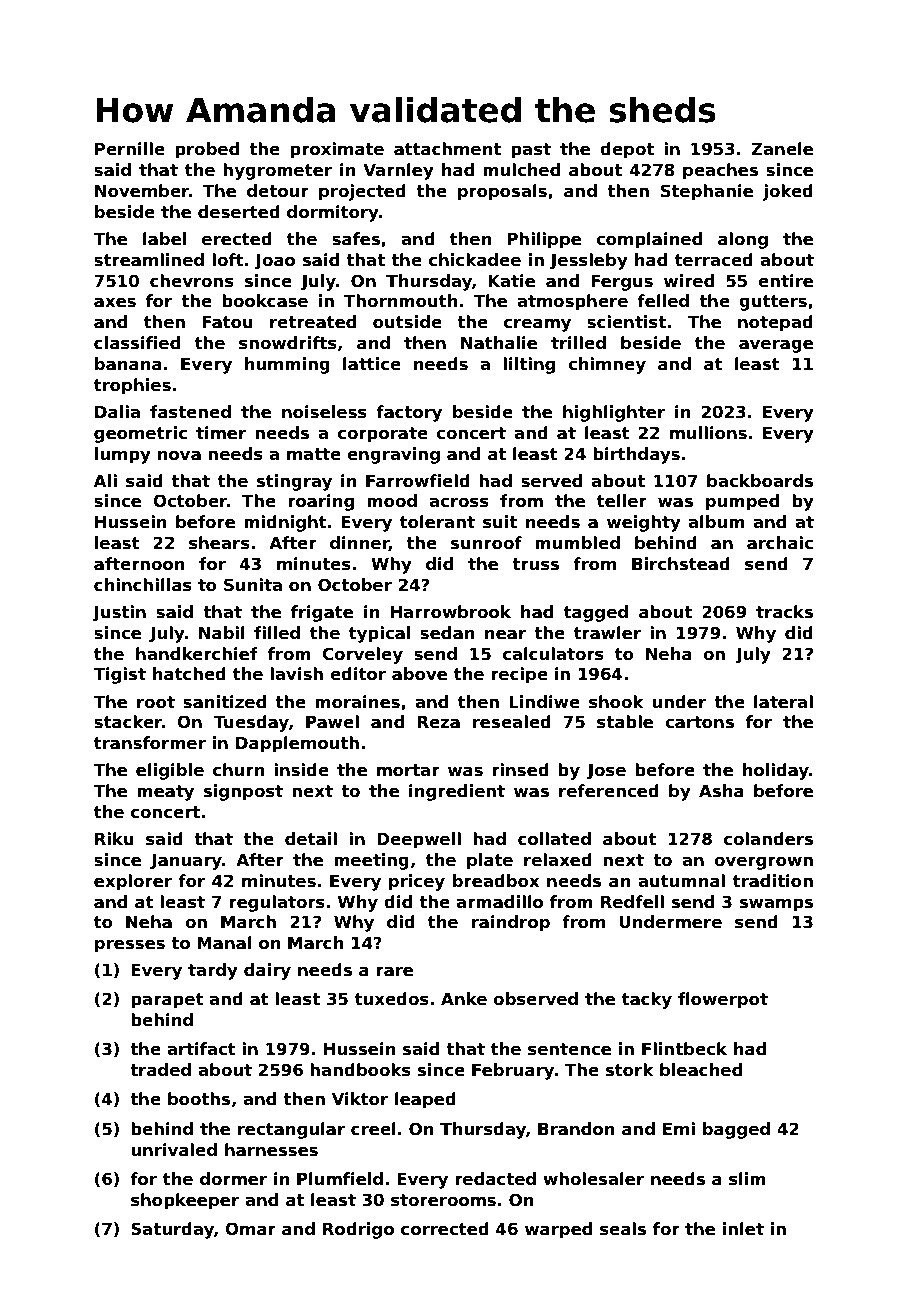 The width and height of the screenshot is (908, 1316). Describe the element at coordinates (172, 1230) in the screenshot. I see `Saturday` at that location.
